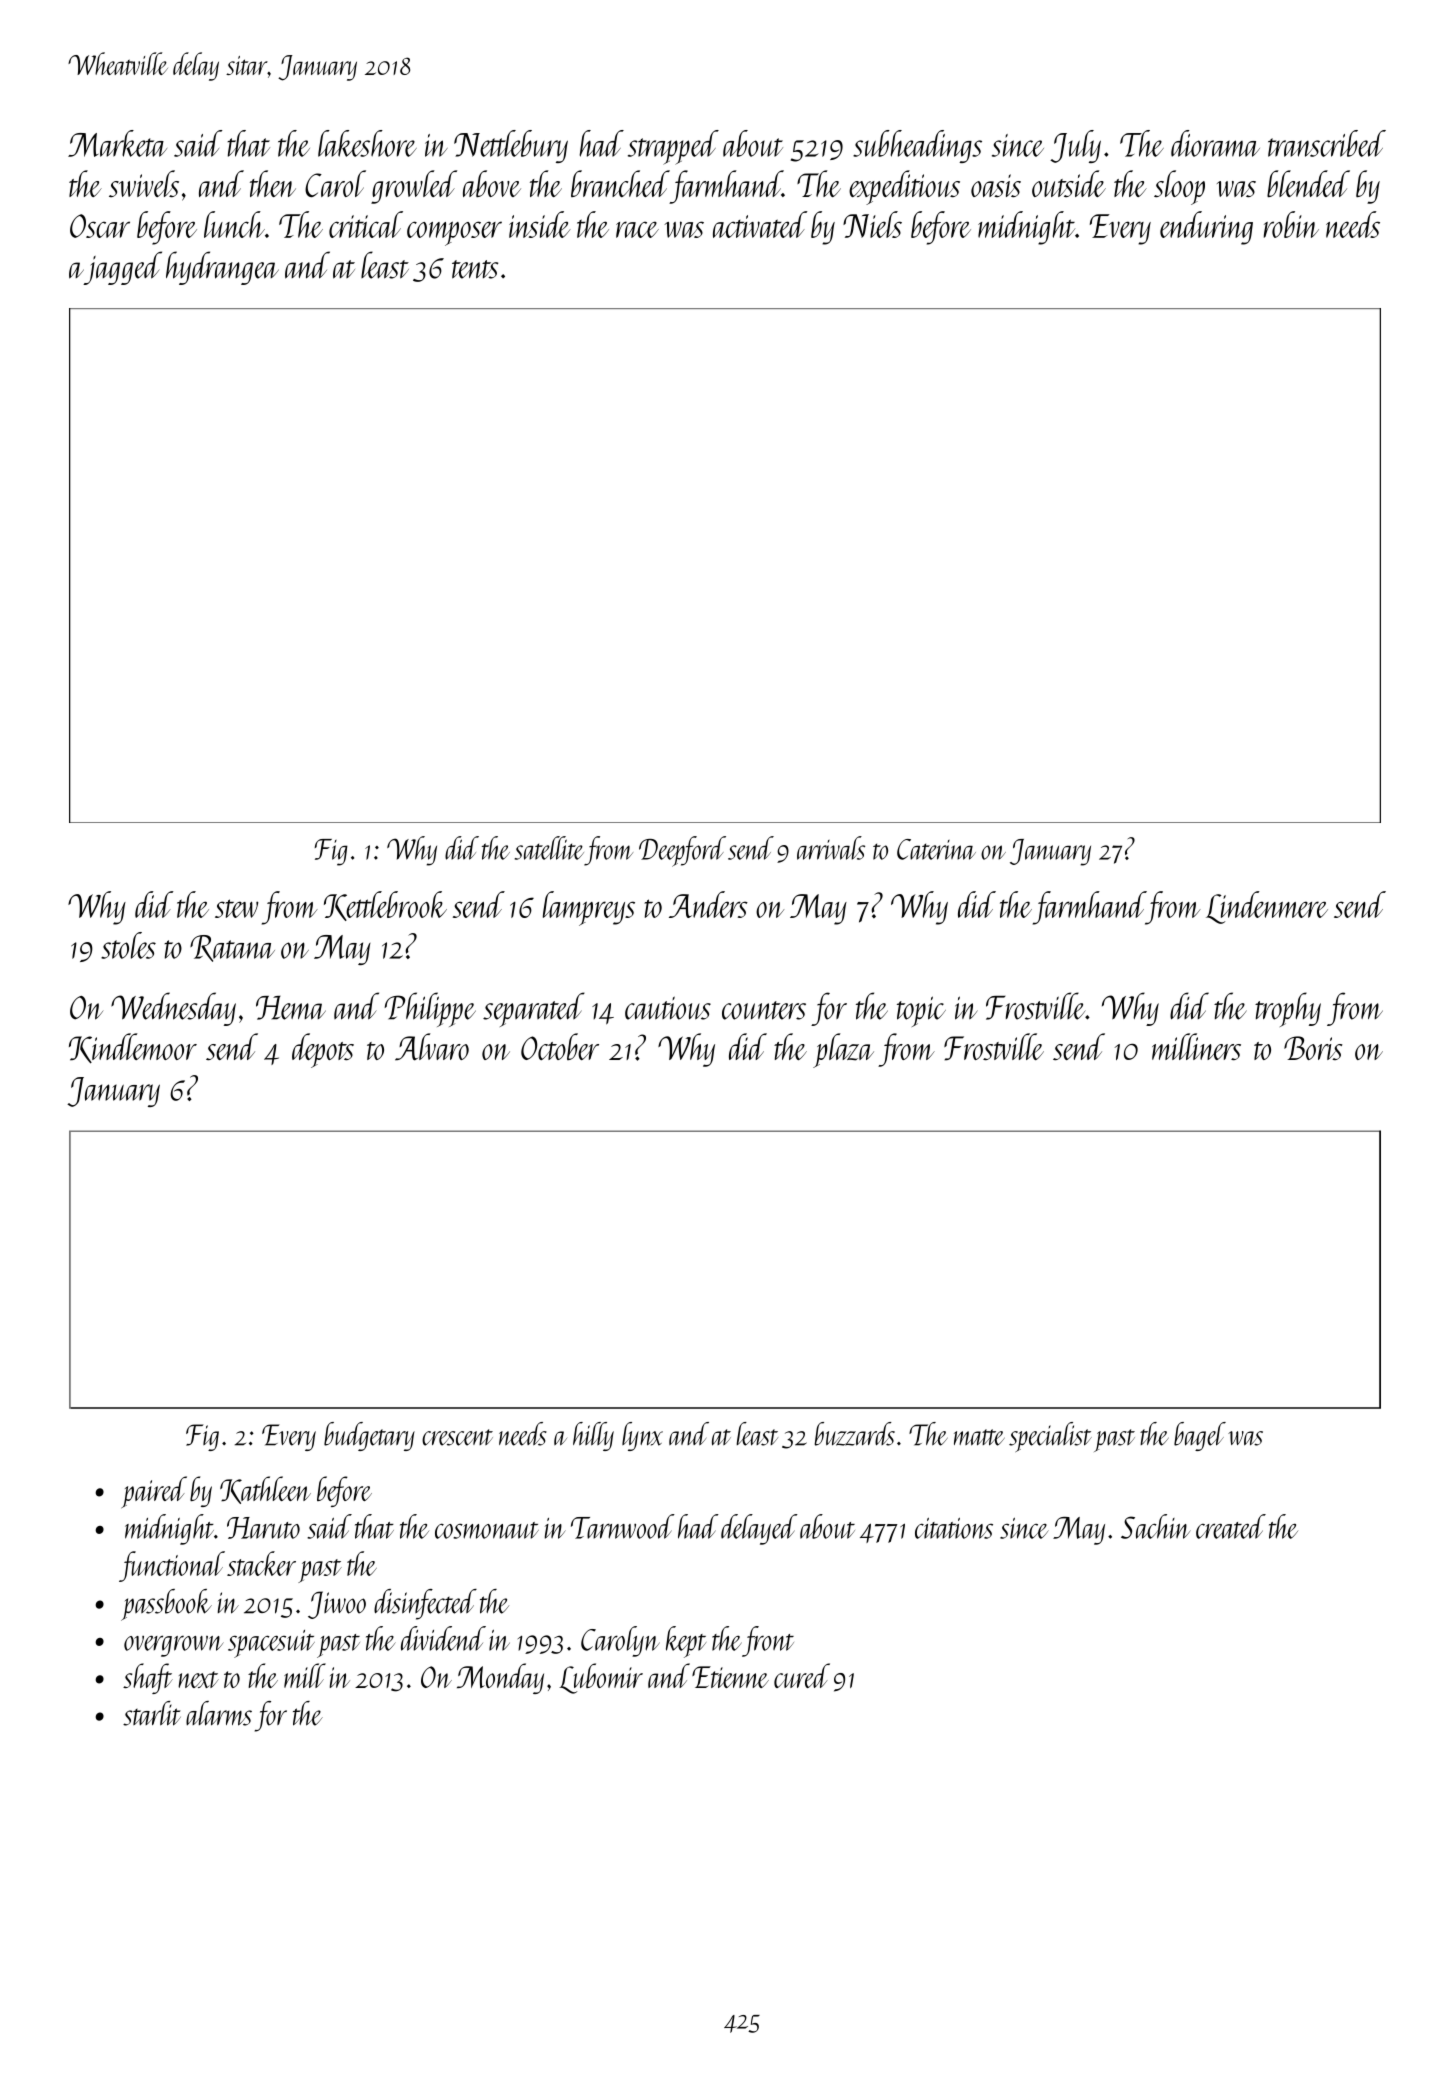 The height and width of the screenshot is (2100, 1450). Describe the element at coordinates (589, 908) in the screenshot. I see `lampreys` at that location.
